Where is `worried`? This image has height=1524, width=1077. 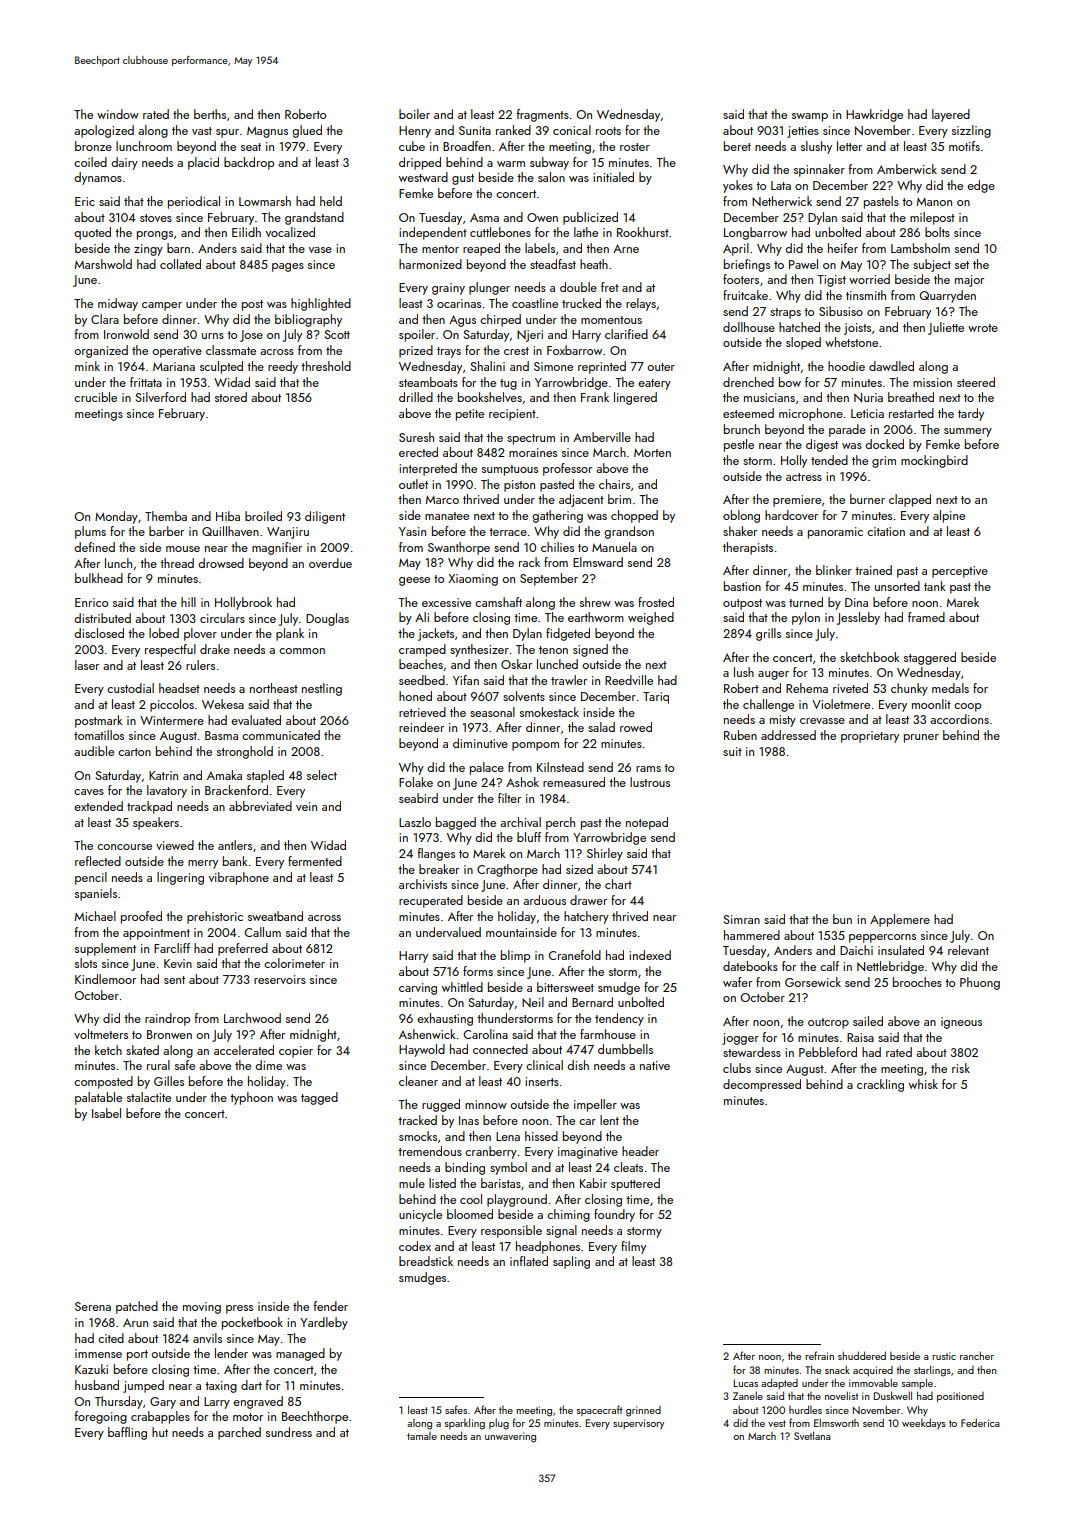
worried is located at coordinates (869, 279).
